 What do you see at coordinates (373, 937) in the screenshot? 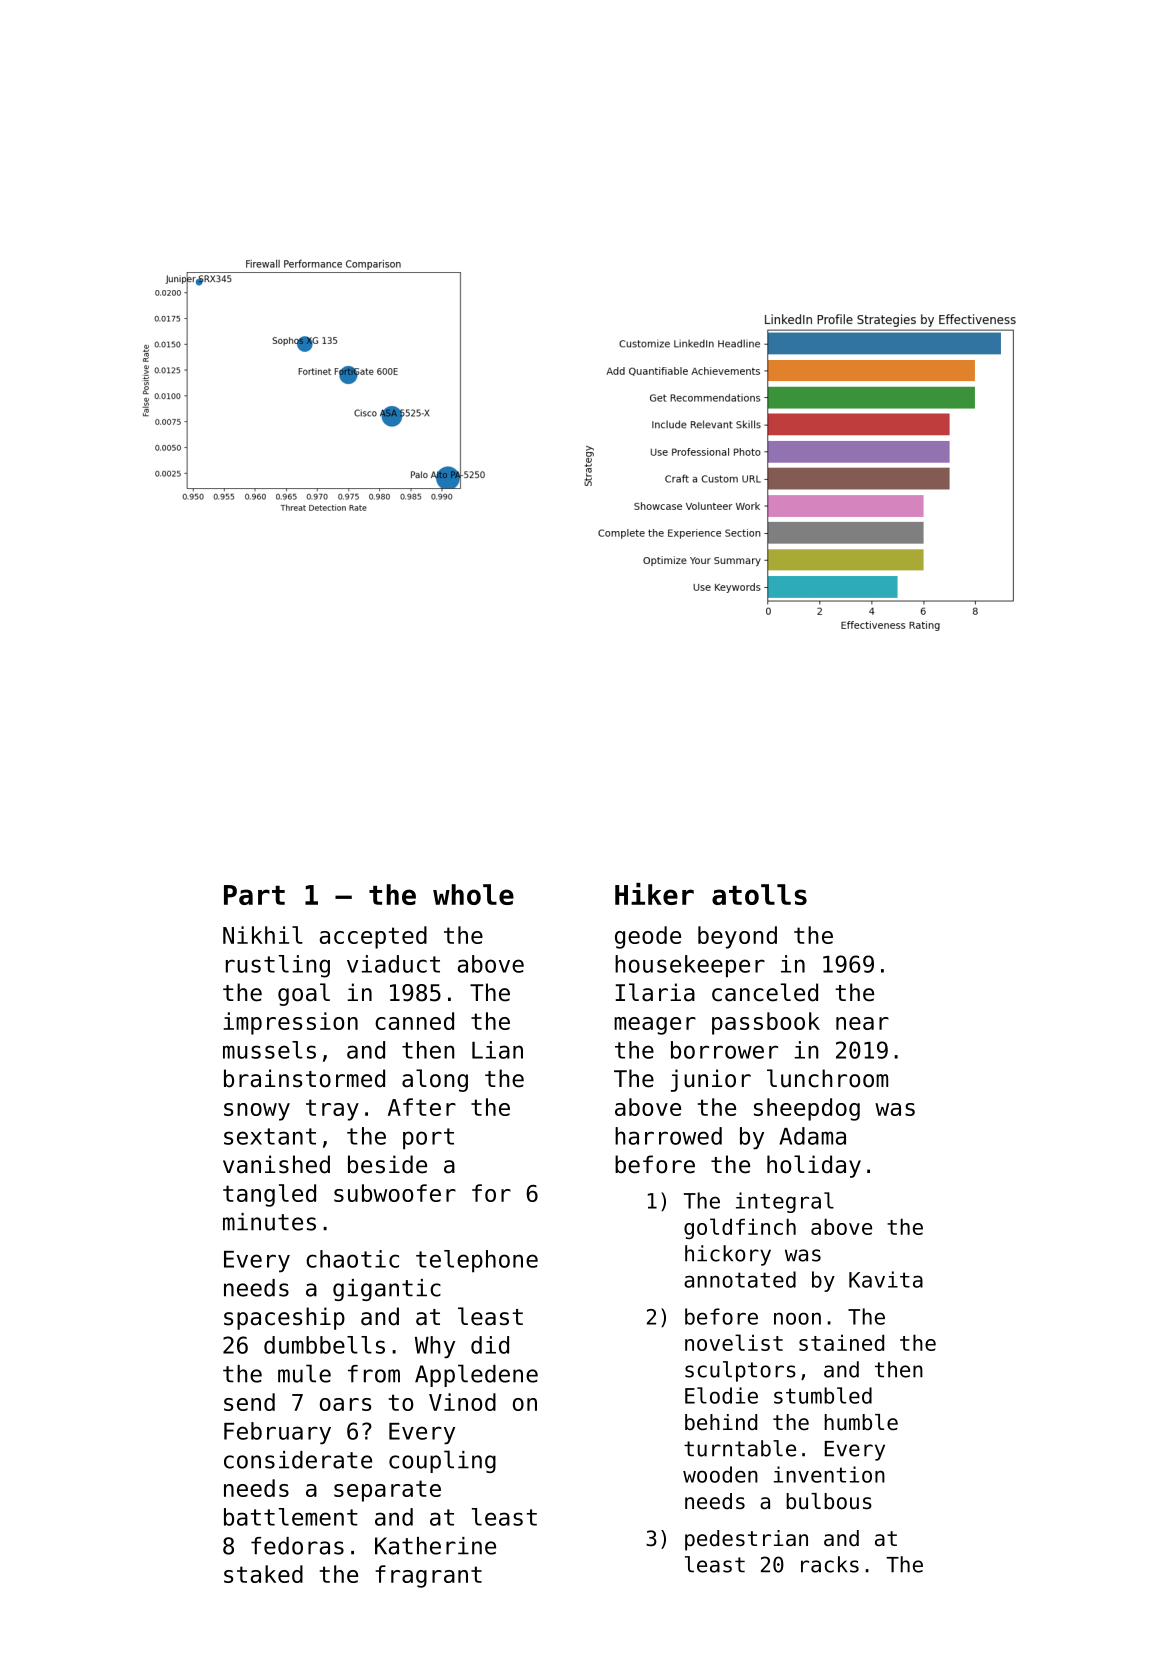
I see `accepted` at bounding box center [373, 937].
